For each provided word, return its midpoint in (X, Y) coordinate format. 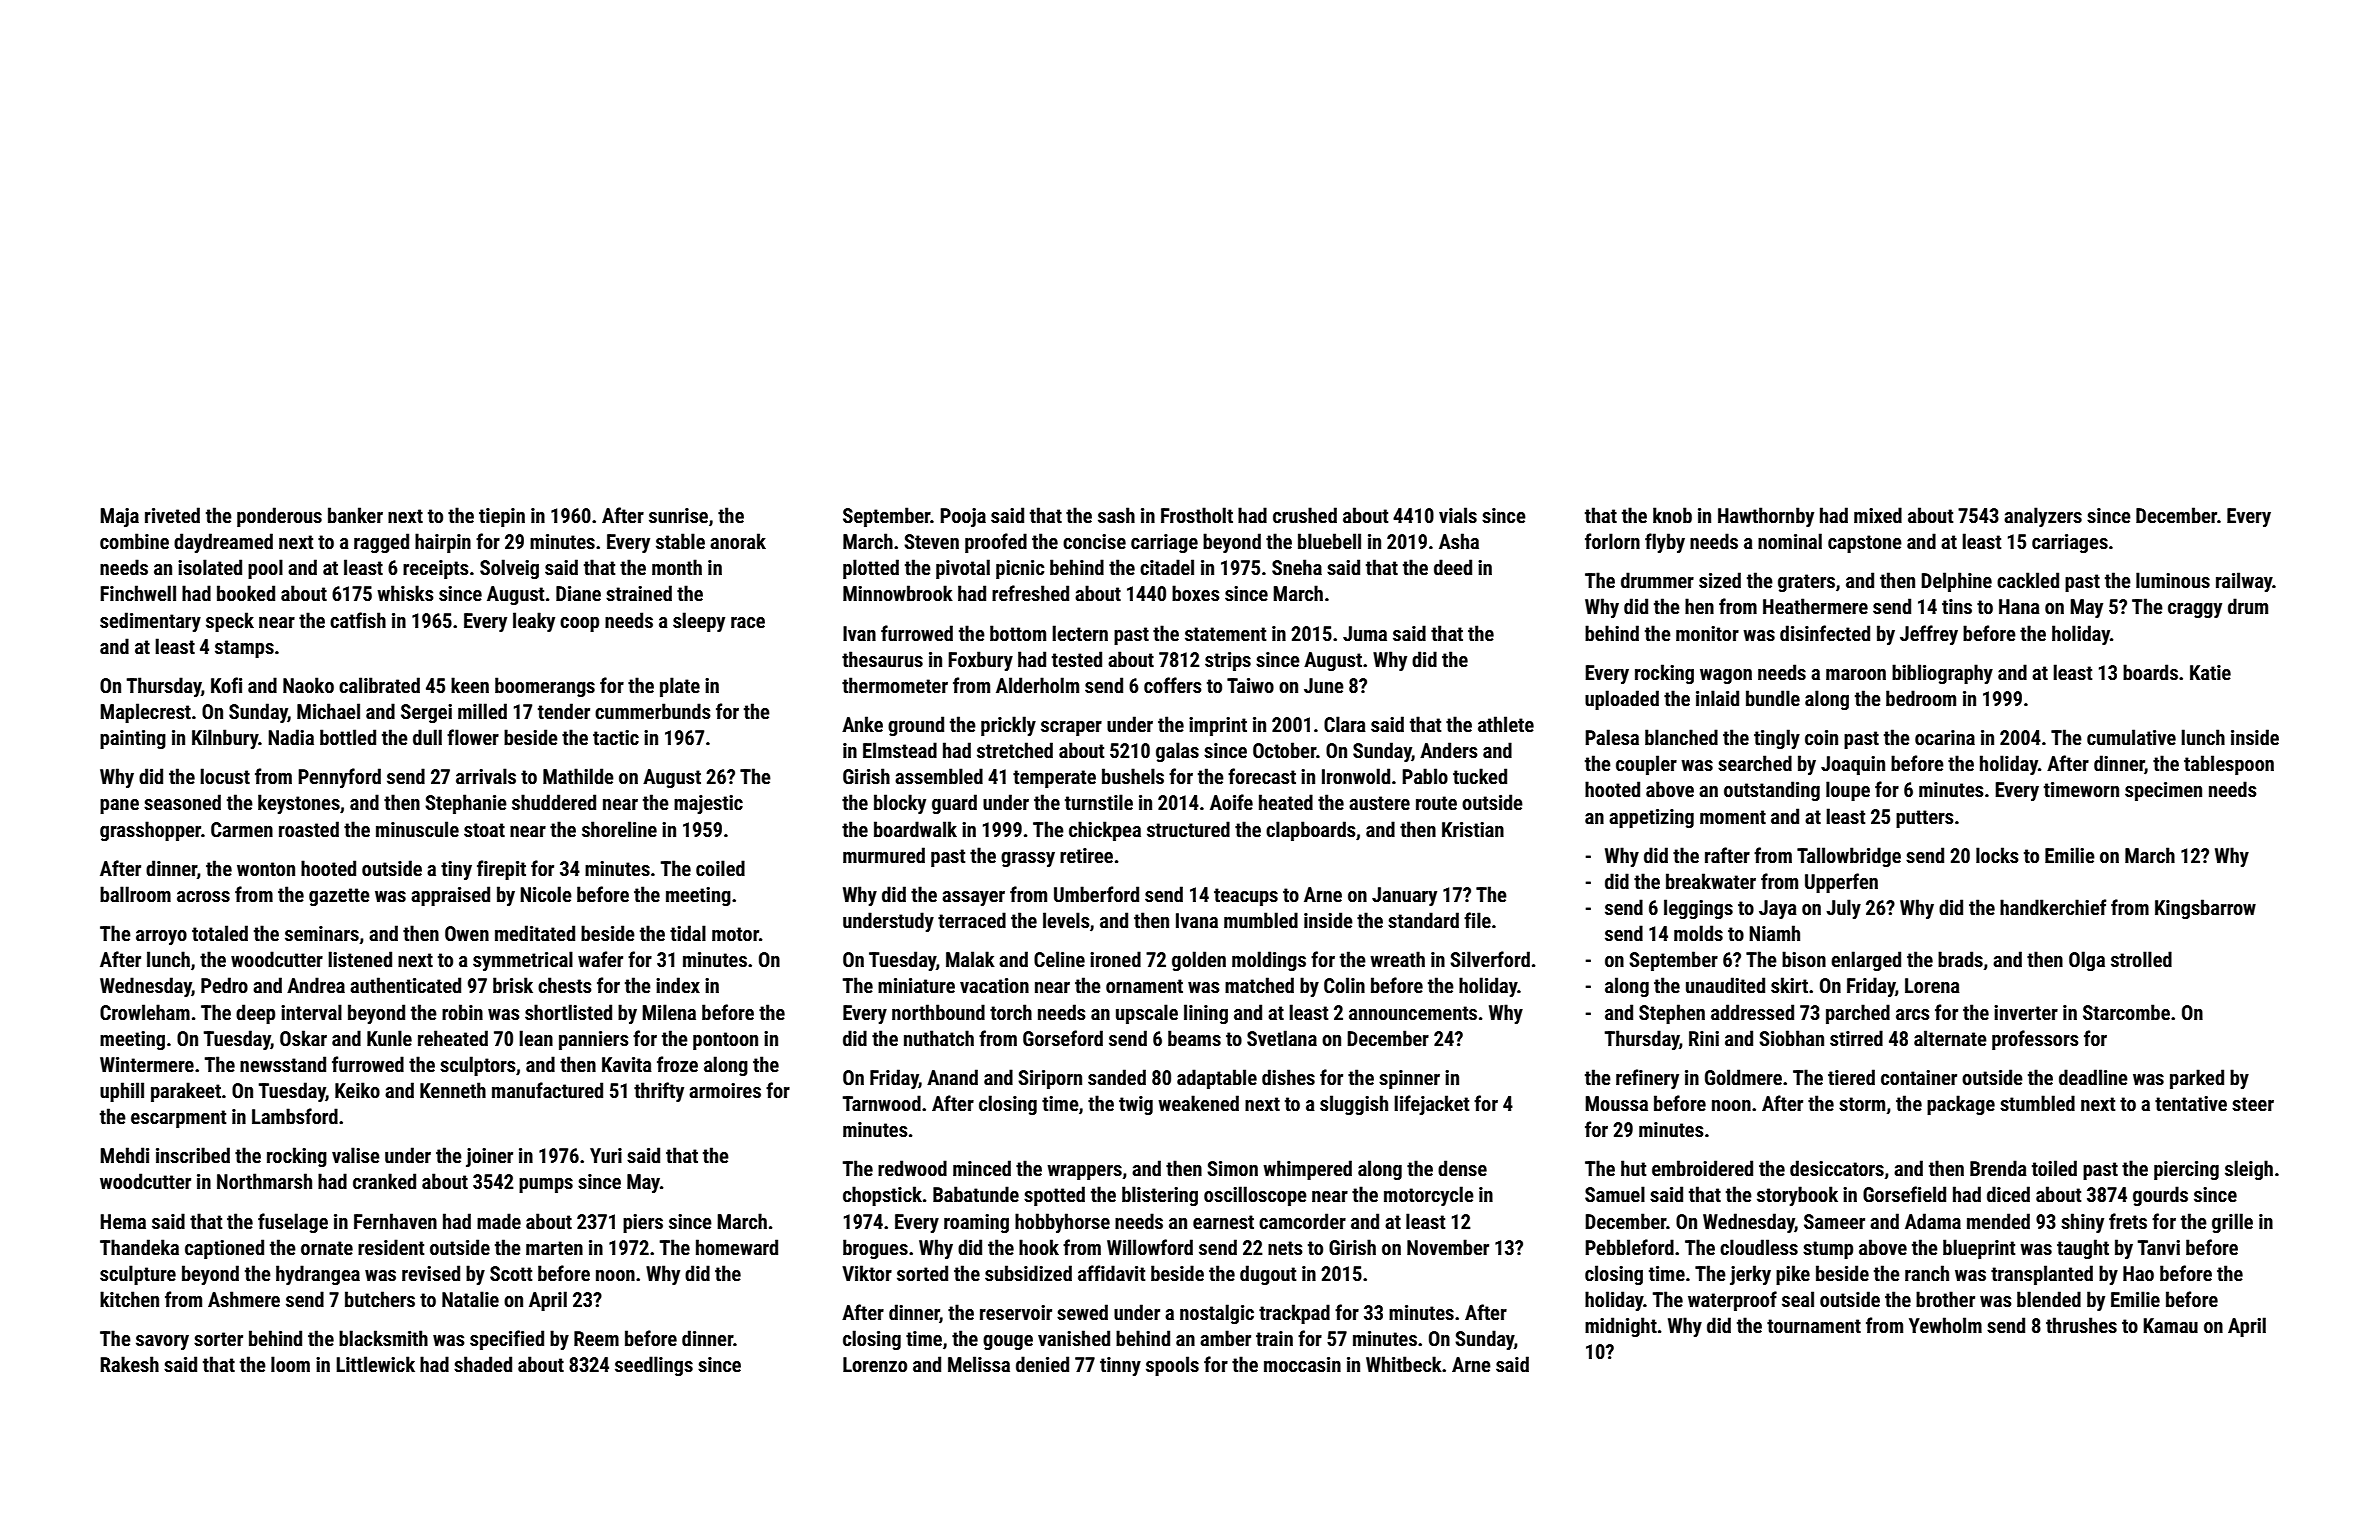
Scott (511, 1273)
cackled (2028, 580)
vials (1458, 515)
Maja (119, 517)
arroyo (161, 937)
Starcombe (2126, 1012)
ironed (1115, 959)
